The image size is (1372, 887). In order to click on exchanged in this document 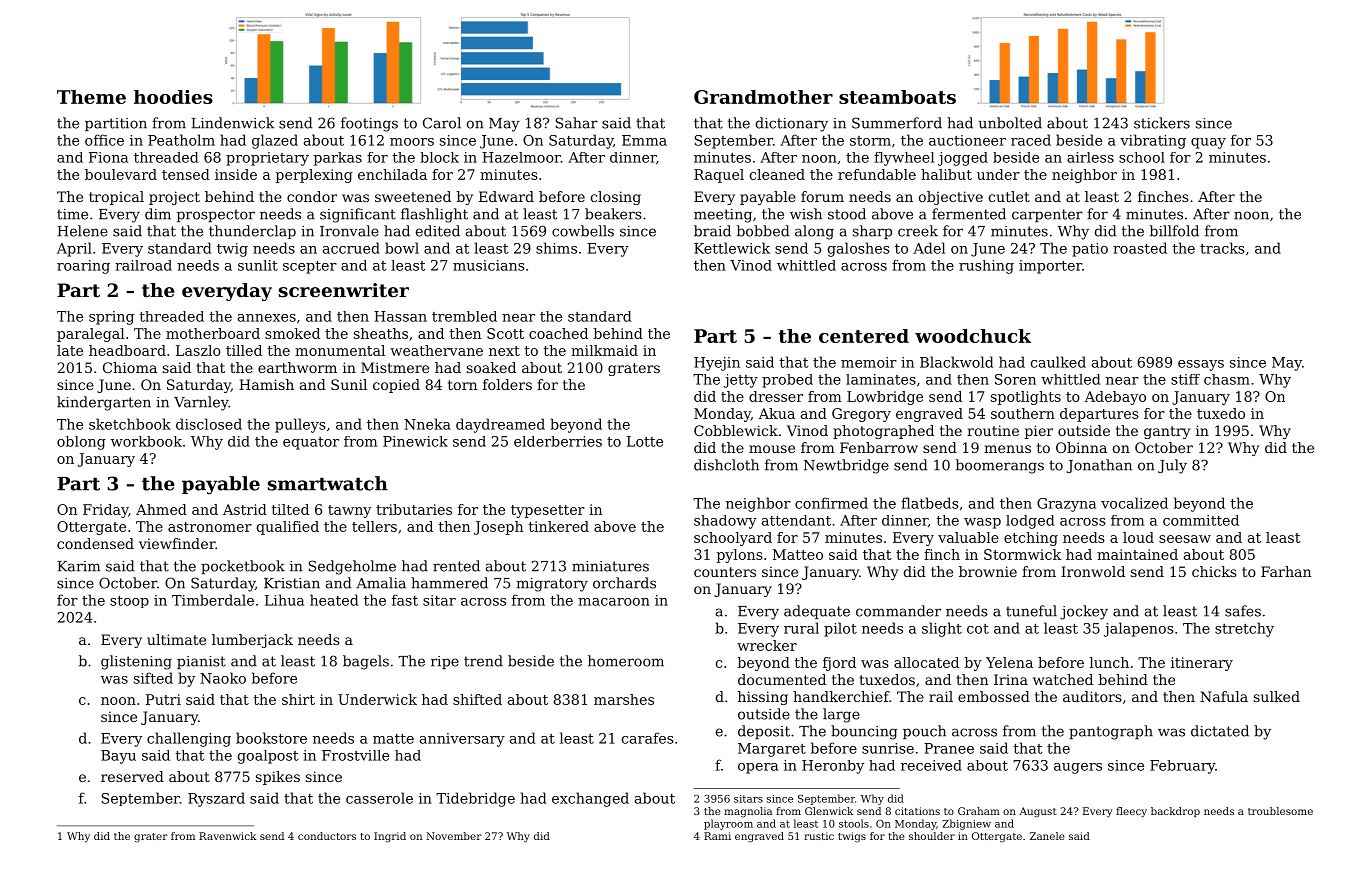, I will do `click(590, 799)`.
